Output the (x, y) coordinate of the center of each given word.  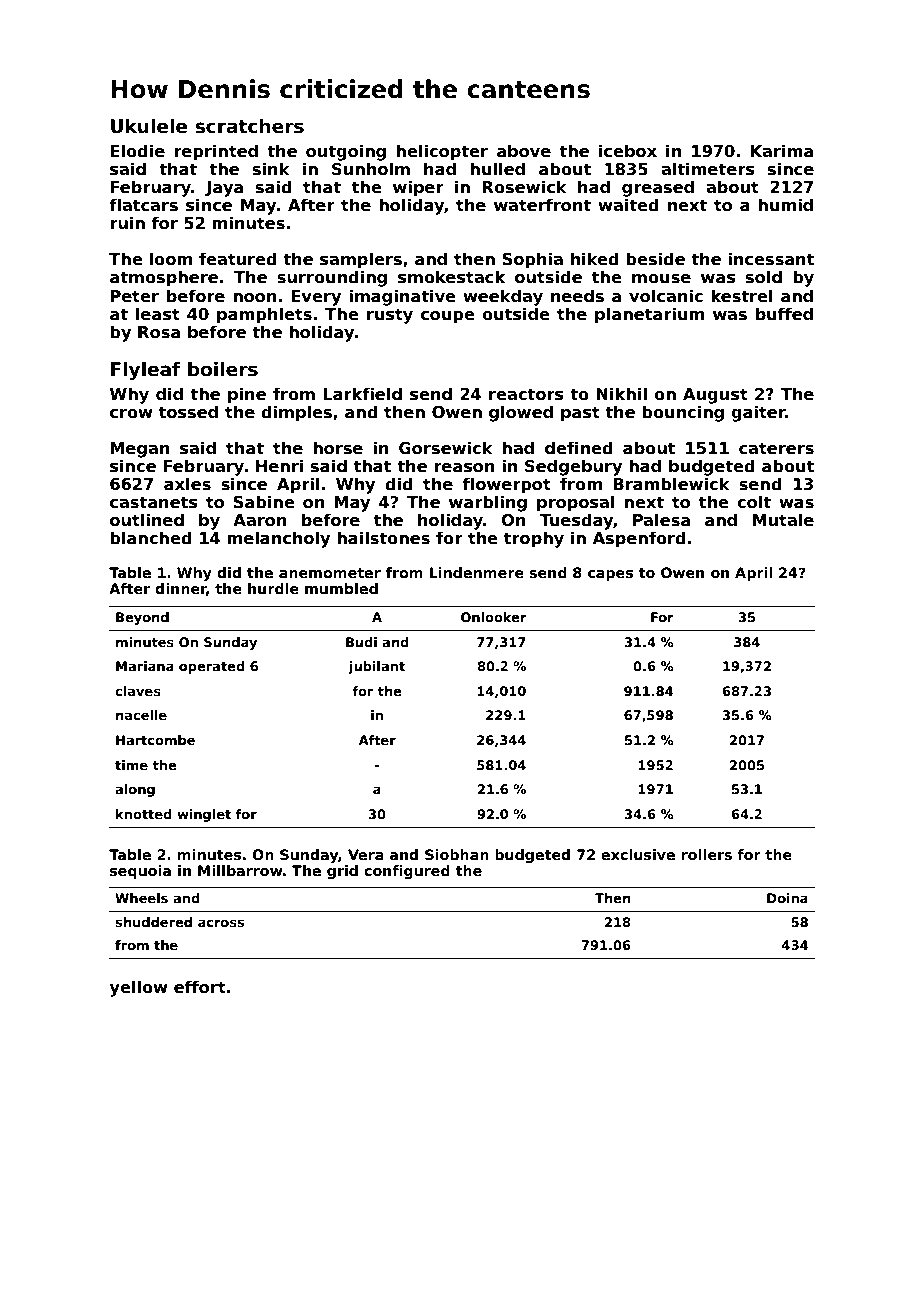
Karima (782, 150)
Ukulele (149, 126)
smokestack (451, 277)
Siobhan (457, 854)
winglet (204, 815)
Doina (787, 898)
